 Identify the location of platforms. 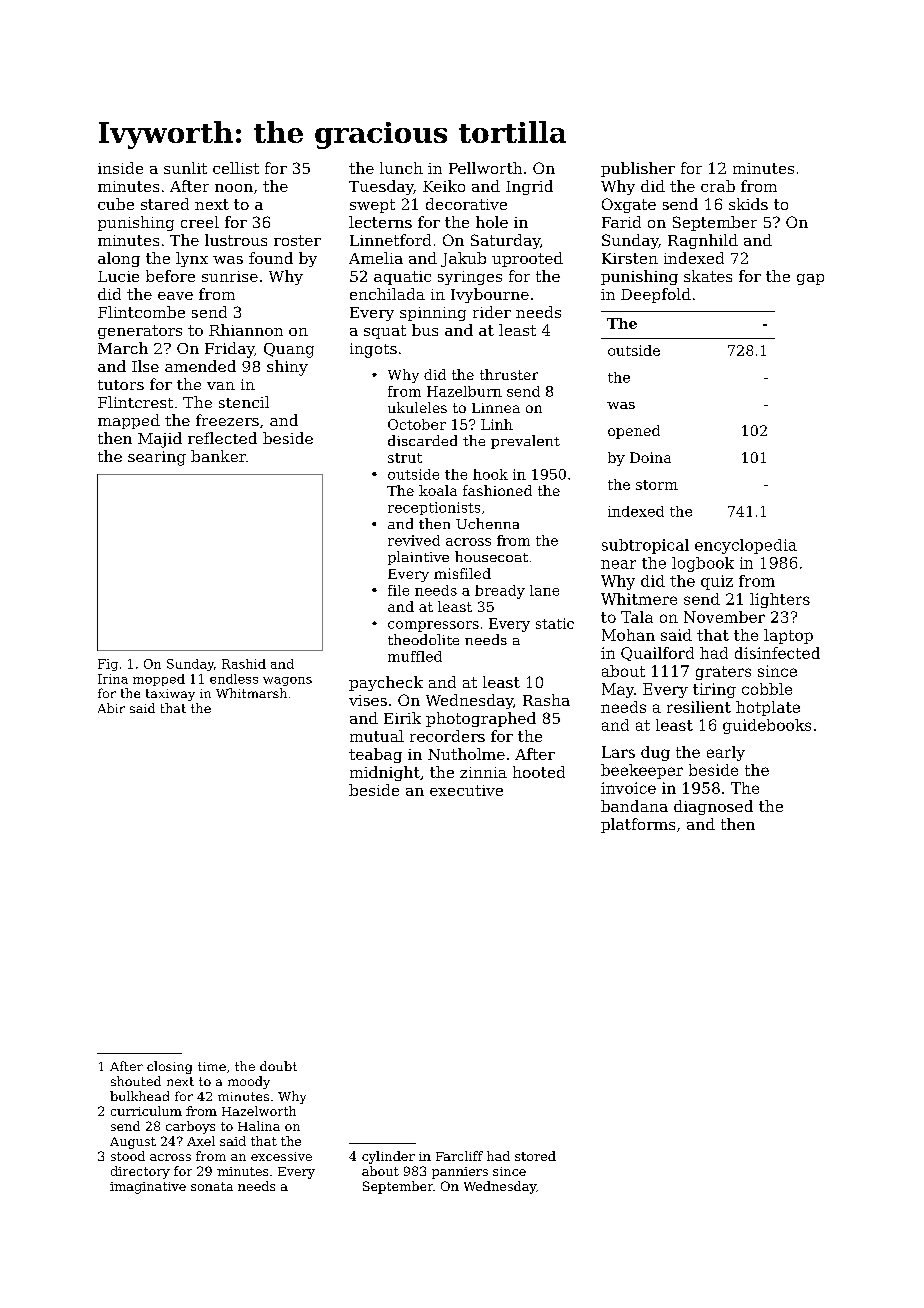
(638, 825).
